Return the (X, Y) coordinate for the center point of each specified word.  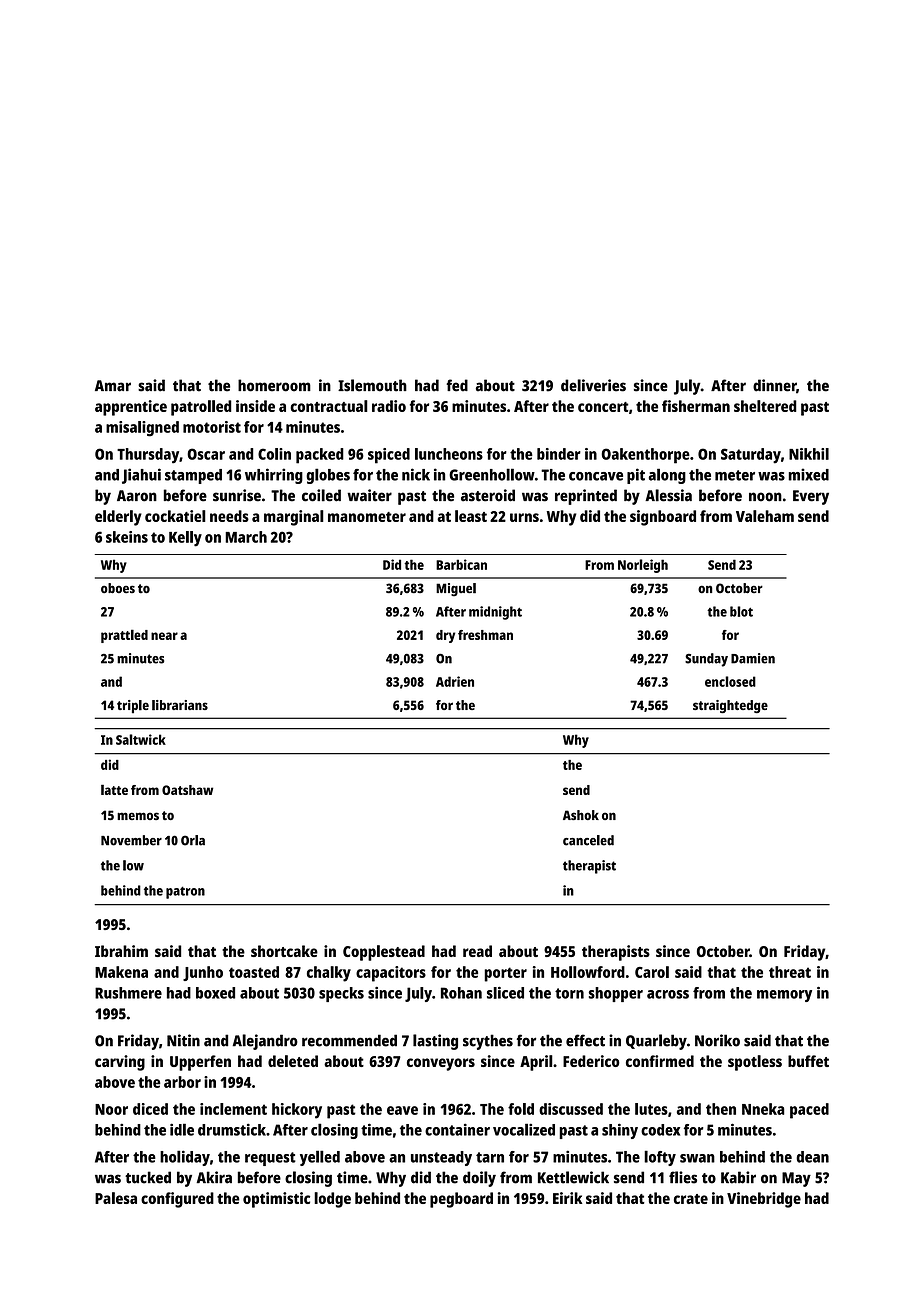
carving (120, 1063)
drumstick (232, 1129)
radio (389, 406)
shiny (620, 1131)
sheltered (765, 406)
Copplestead (384, 953)
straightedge (730, 706)
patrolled (201, 408)
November (131, 840)
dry (445, 636)
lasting (435, 1042)
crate (691, 1199)
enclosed (730, 681)
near (164, 636)
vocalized (524, 1129)
